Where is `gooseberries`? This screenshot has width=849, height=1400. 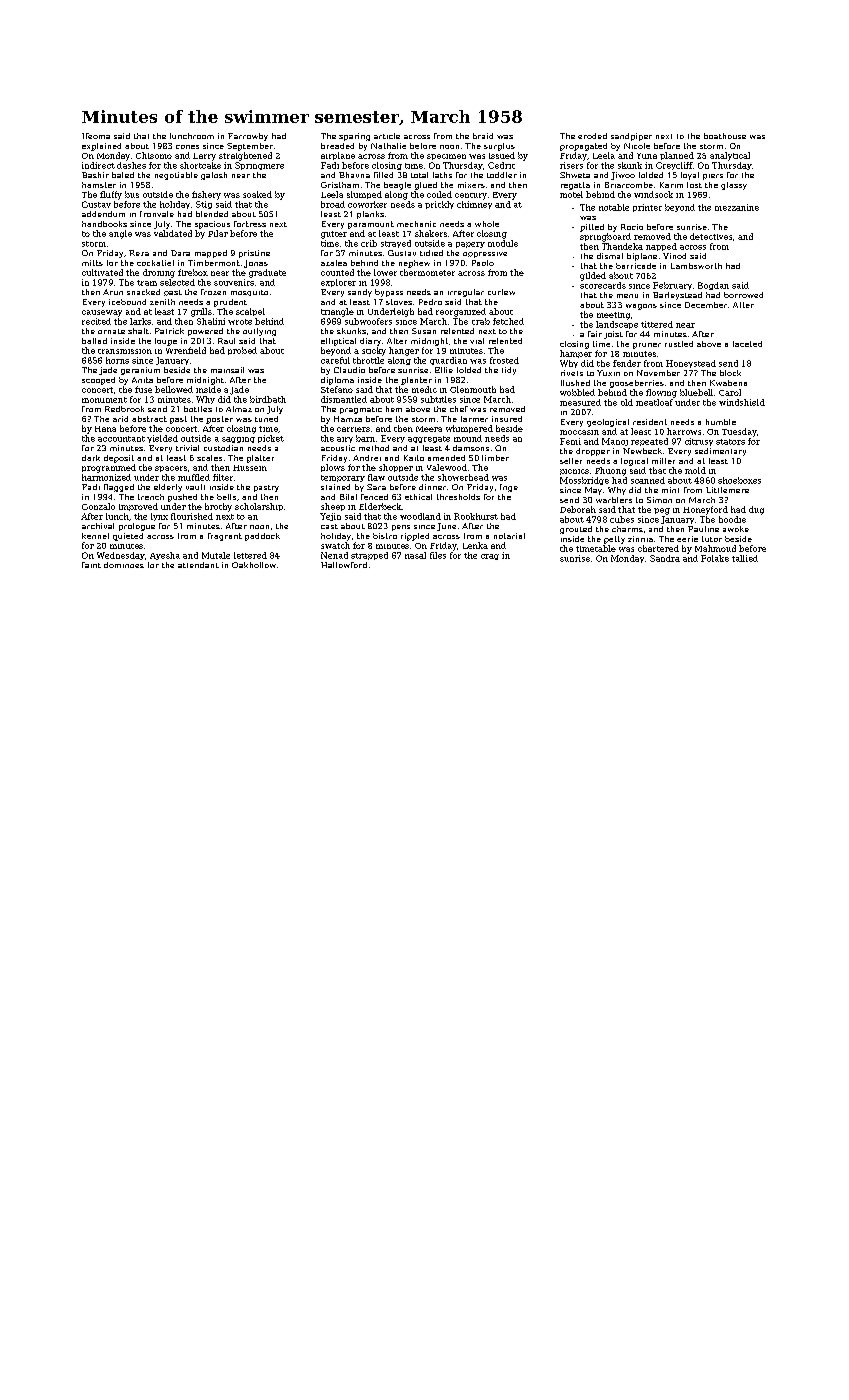 gooseberries is located at coordinates (637, 384).
